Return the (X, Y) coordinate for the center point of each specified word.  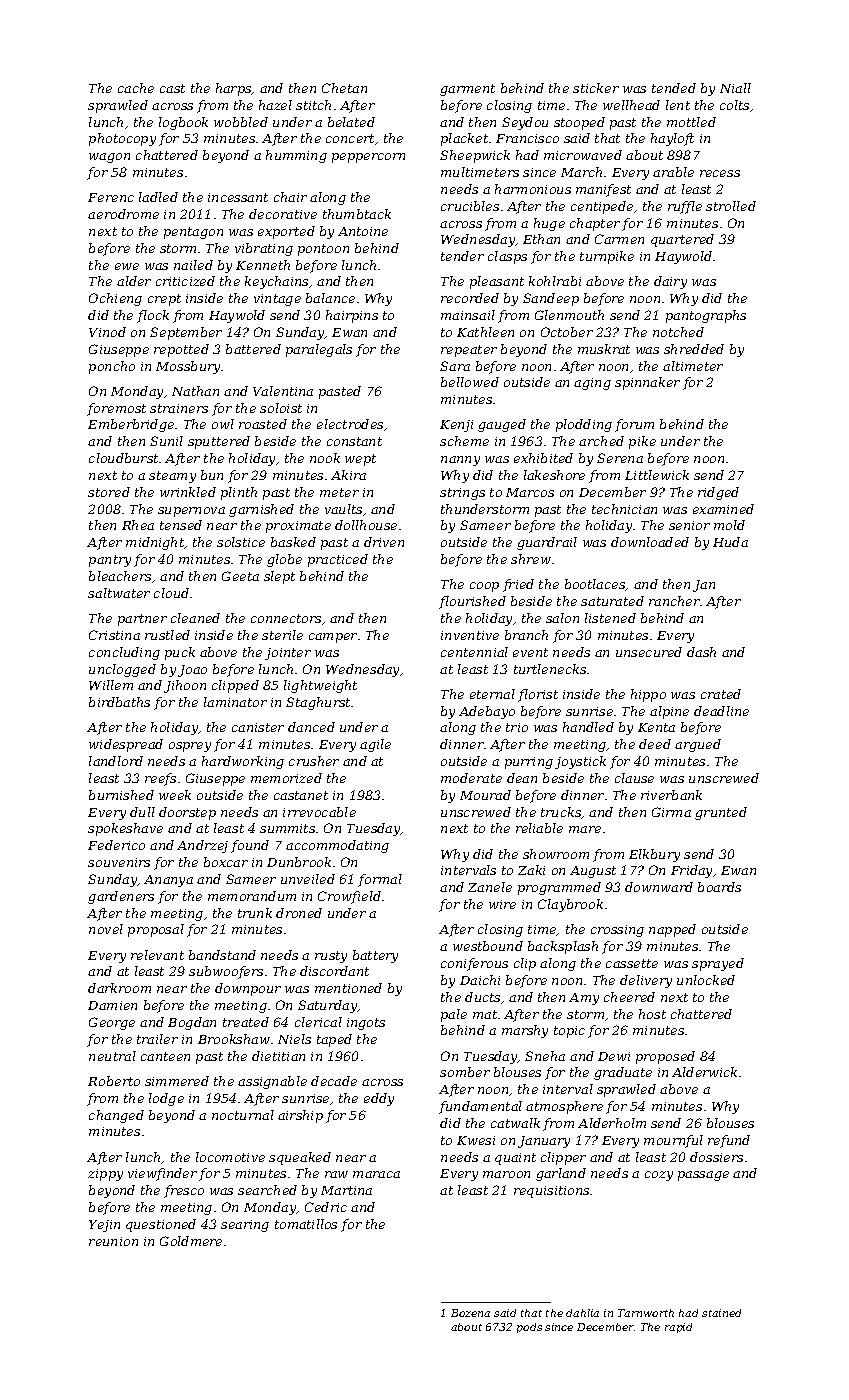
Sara (455, 366)
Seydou (525, 123)
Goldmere (191, 1241)
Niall (735, 88)
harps (234, 89)
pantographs (706, 316)
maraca (376, 1174)
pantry (110, 561)
